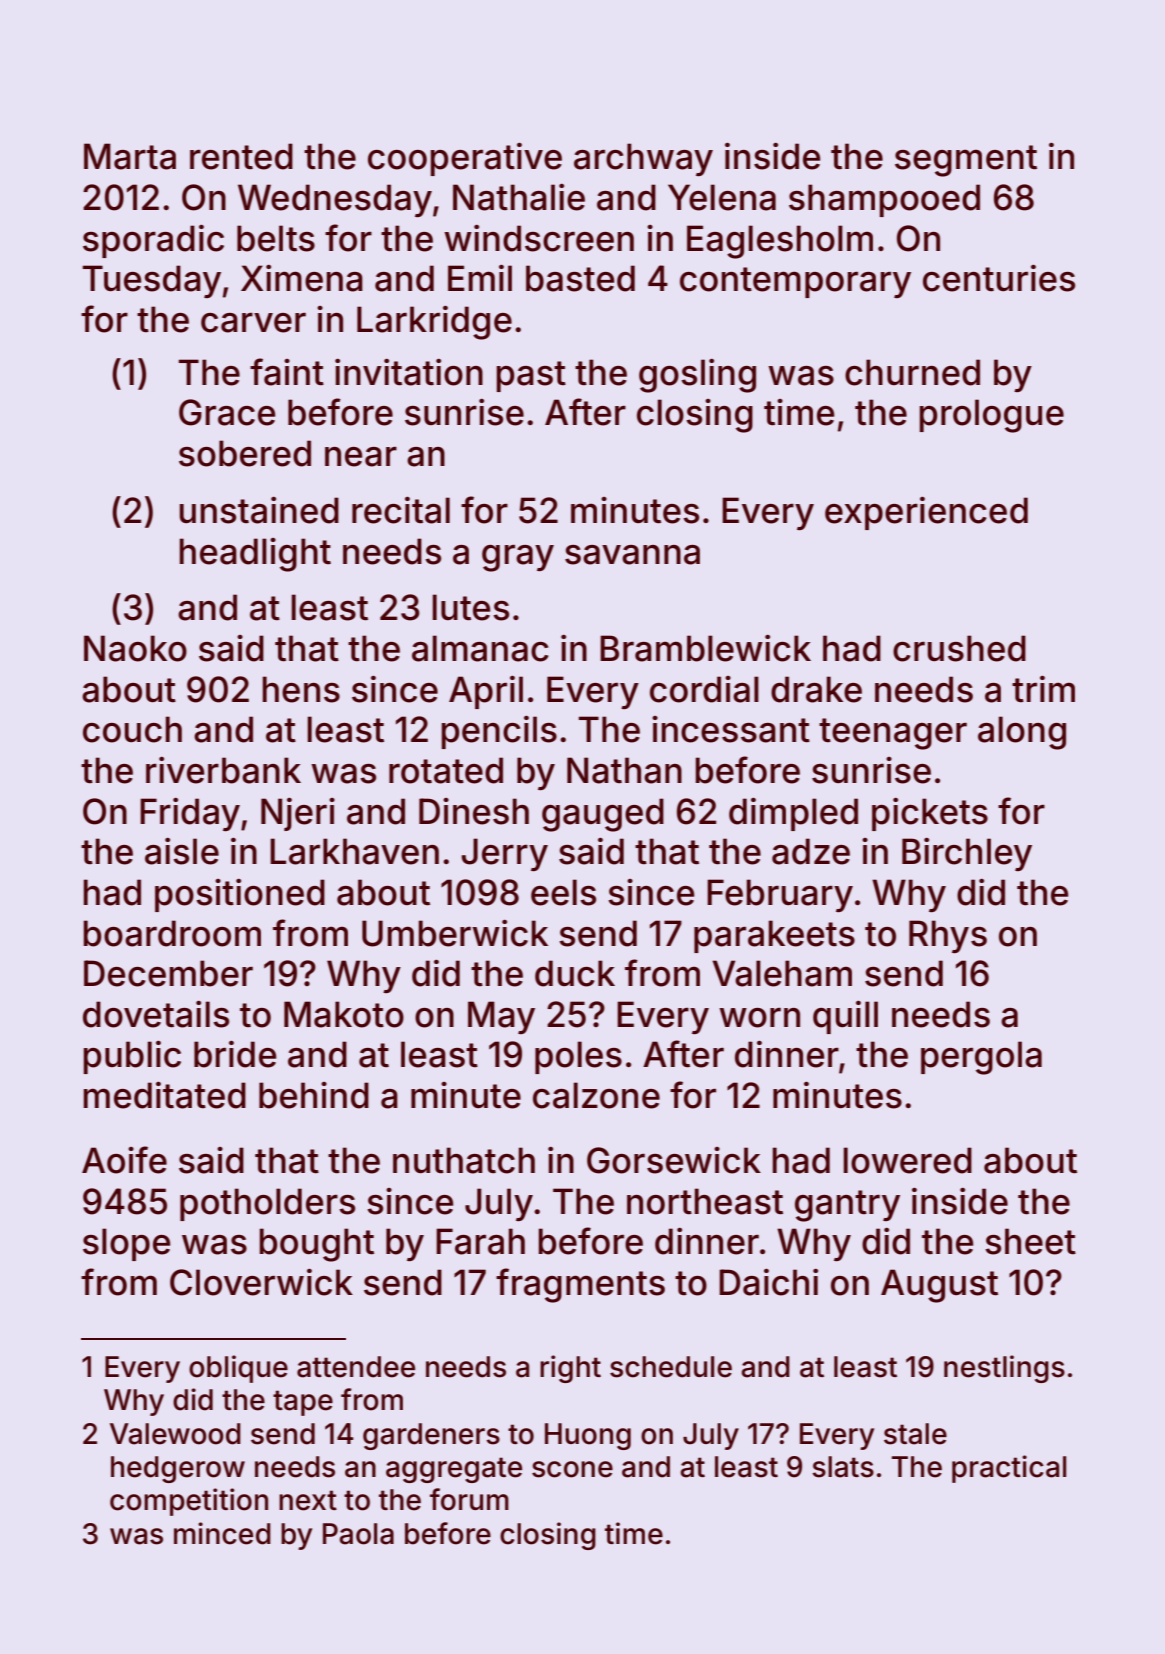  Describe the element at coordinates (1030, 1241) in the screenshot. I see `sheet` at that location.
